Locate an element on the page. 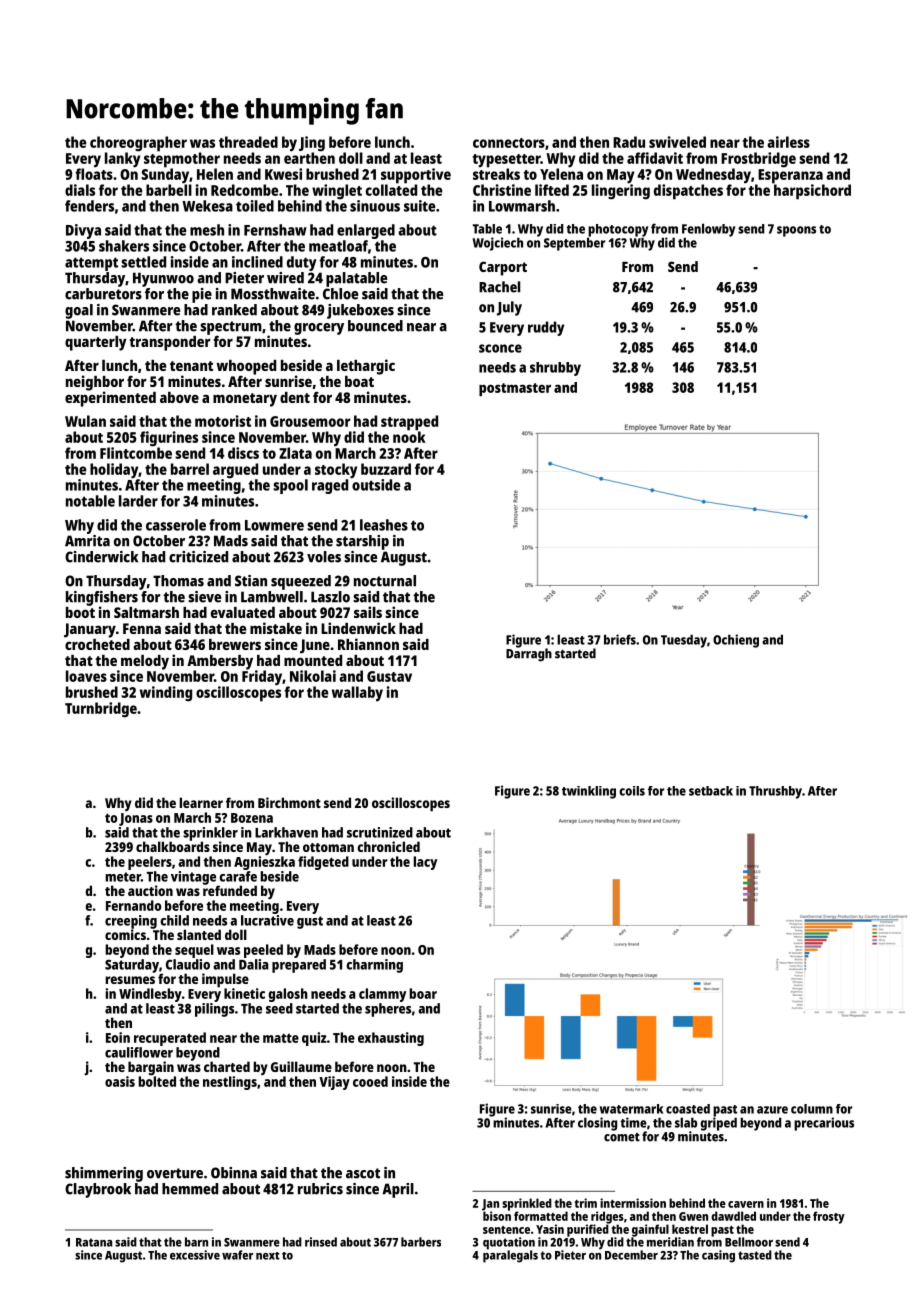 The height and width of the document is (1308, 924). oasis is located at coordinates (120, 1081).
